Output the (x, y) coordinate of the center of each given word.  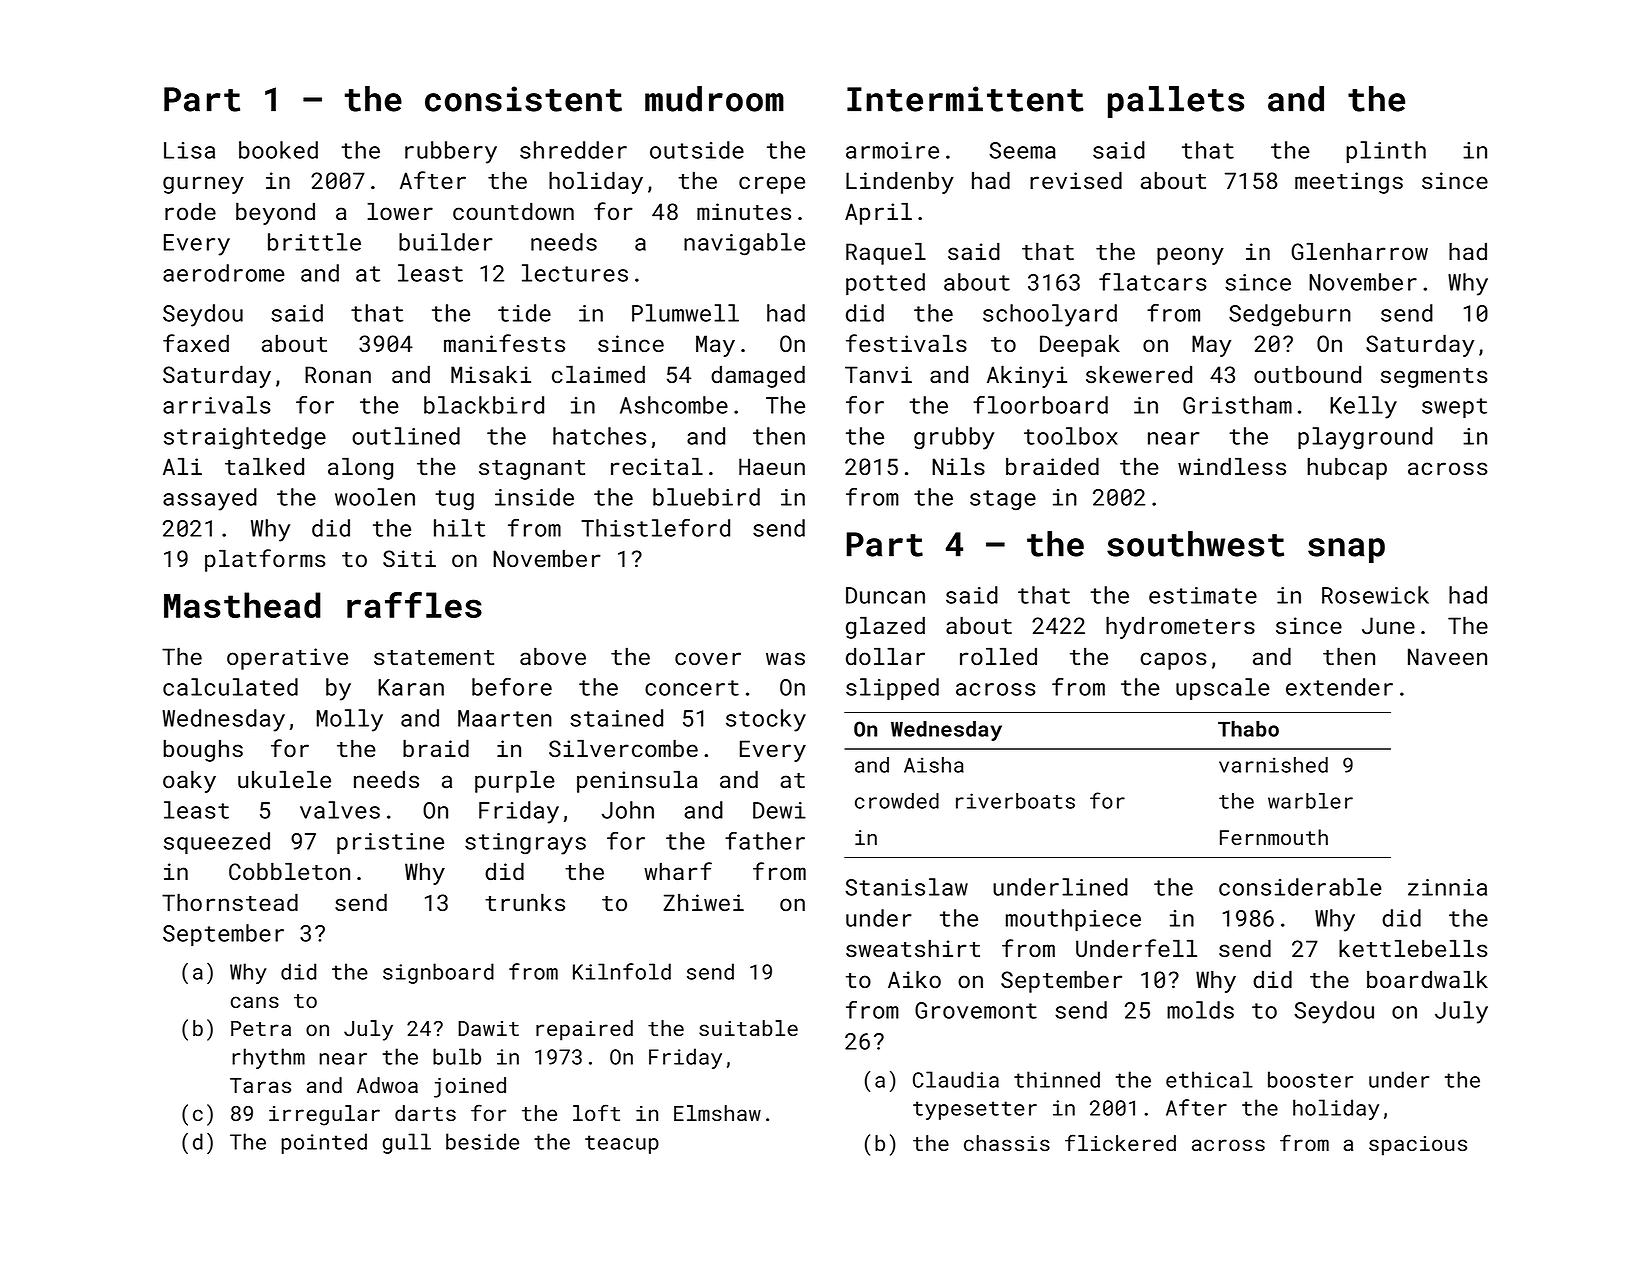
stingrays (525, 844)
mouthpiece (1073, 920)
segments (1434, 378)
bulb (457, 1056)
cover (708, 659)
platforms (265, 560)
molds (1200, 1010)
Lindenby (900, 182)
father (765, 841)
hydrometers (1180, 627)
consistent (523, 99)
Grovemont (976, 1010)
